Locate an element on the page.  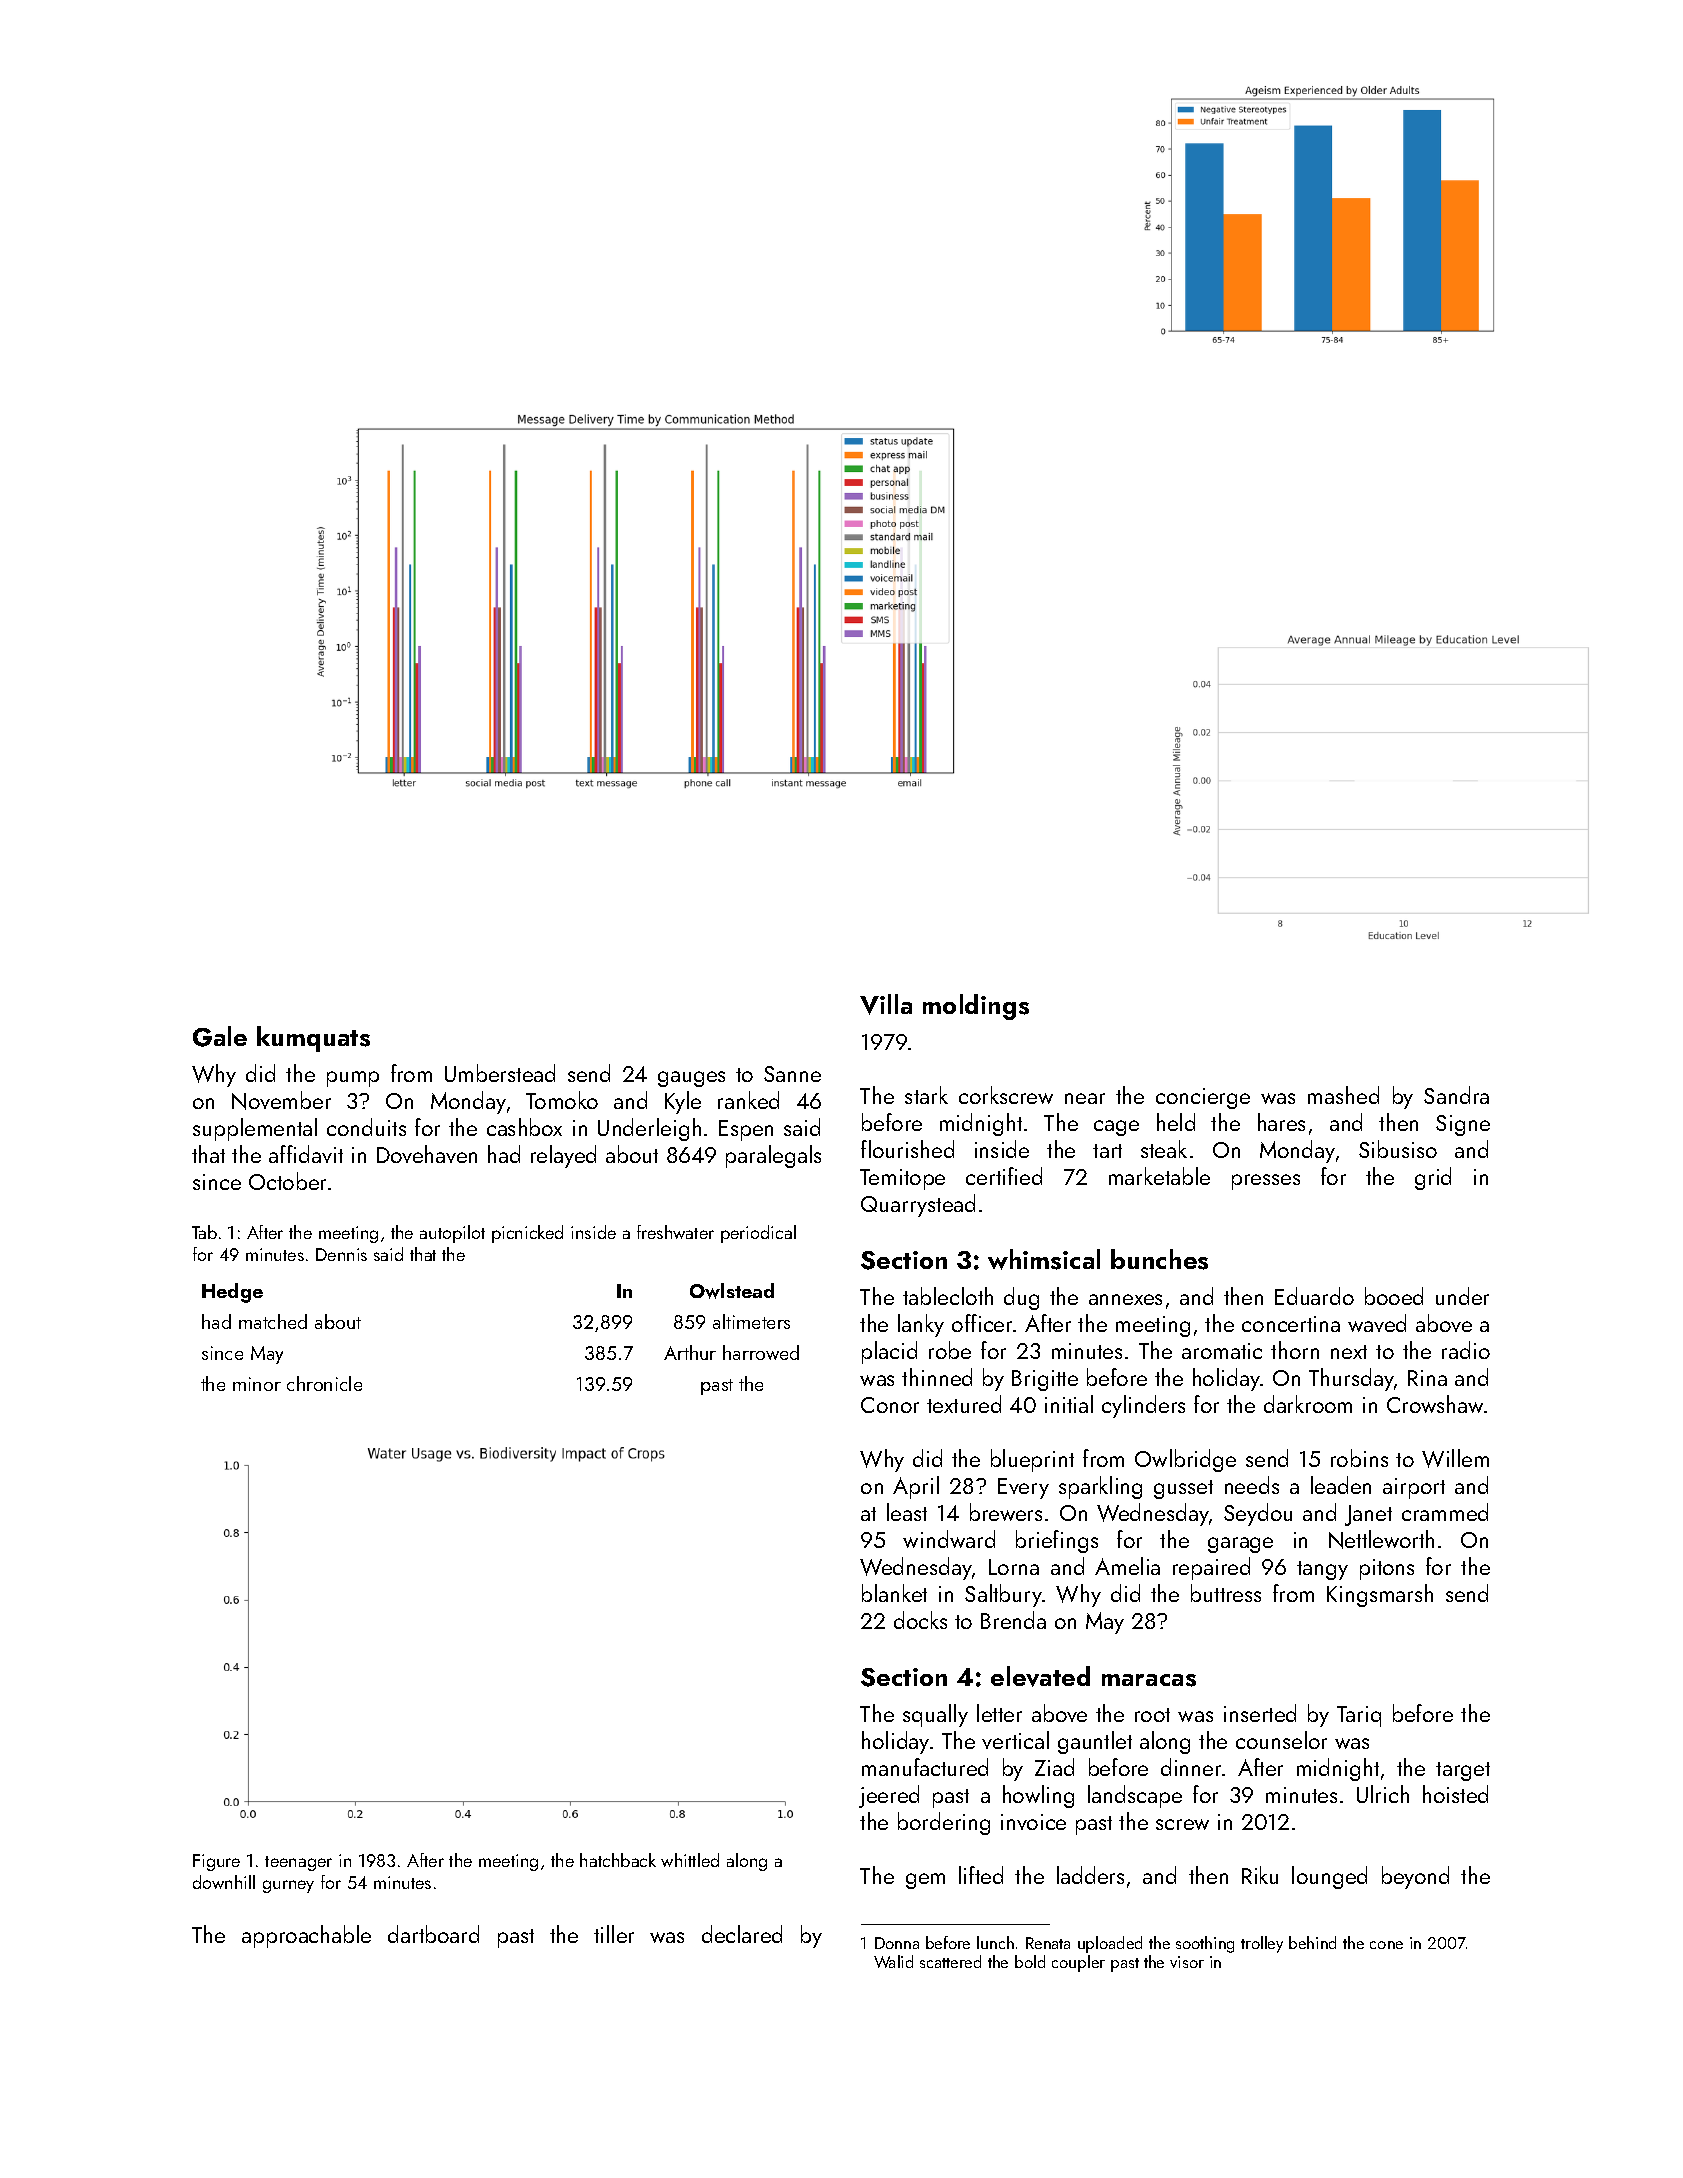
blanket is located at coordinates (894, 1593).
